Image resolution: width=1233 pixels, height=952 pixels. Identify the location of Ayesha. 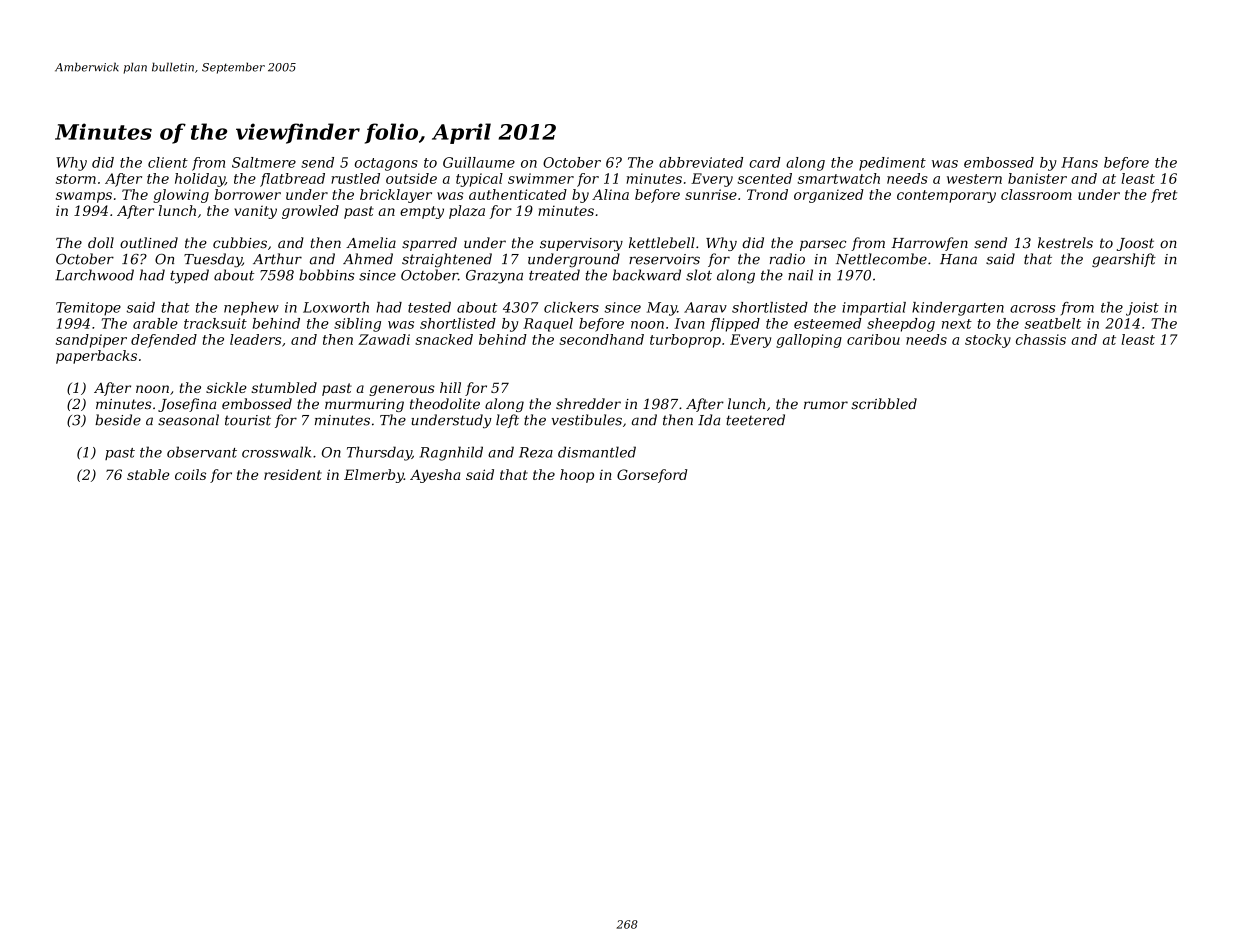
(435, 476).
